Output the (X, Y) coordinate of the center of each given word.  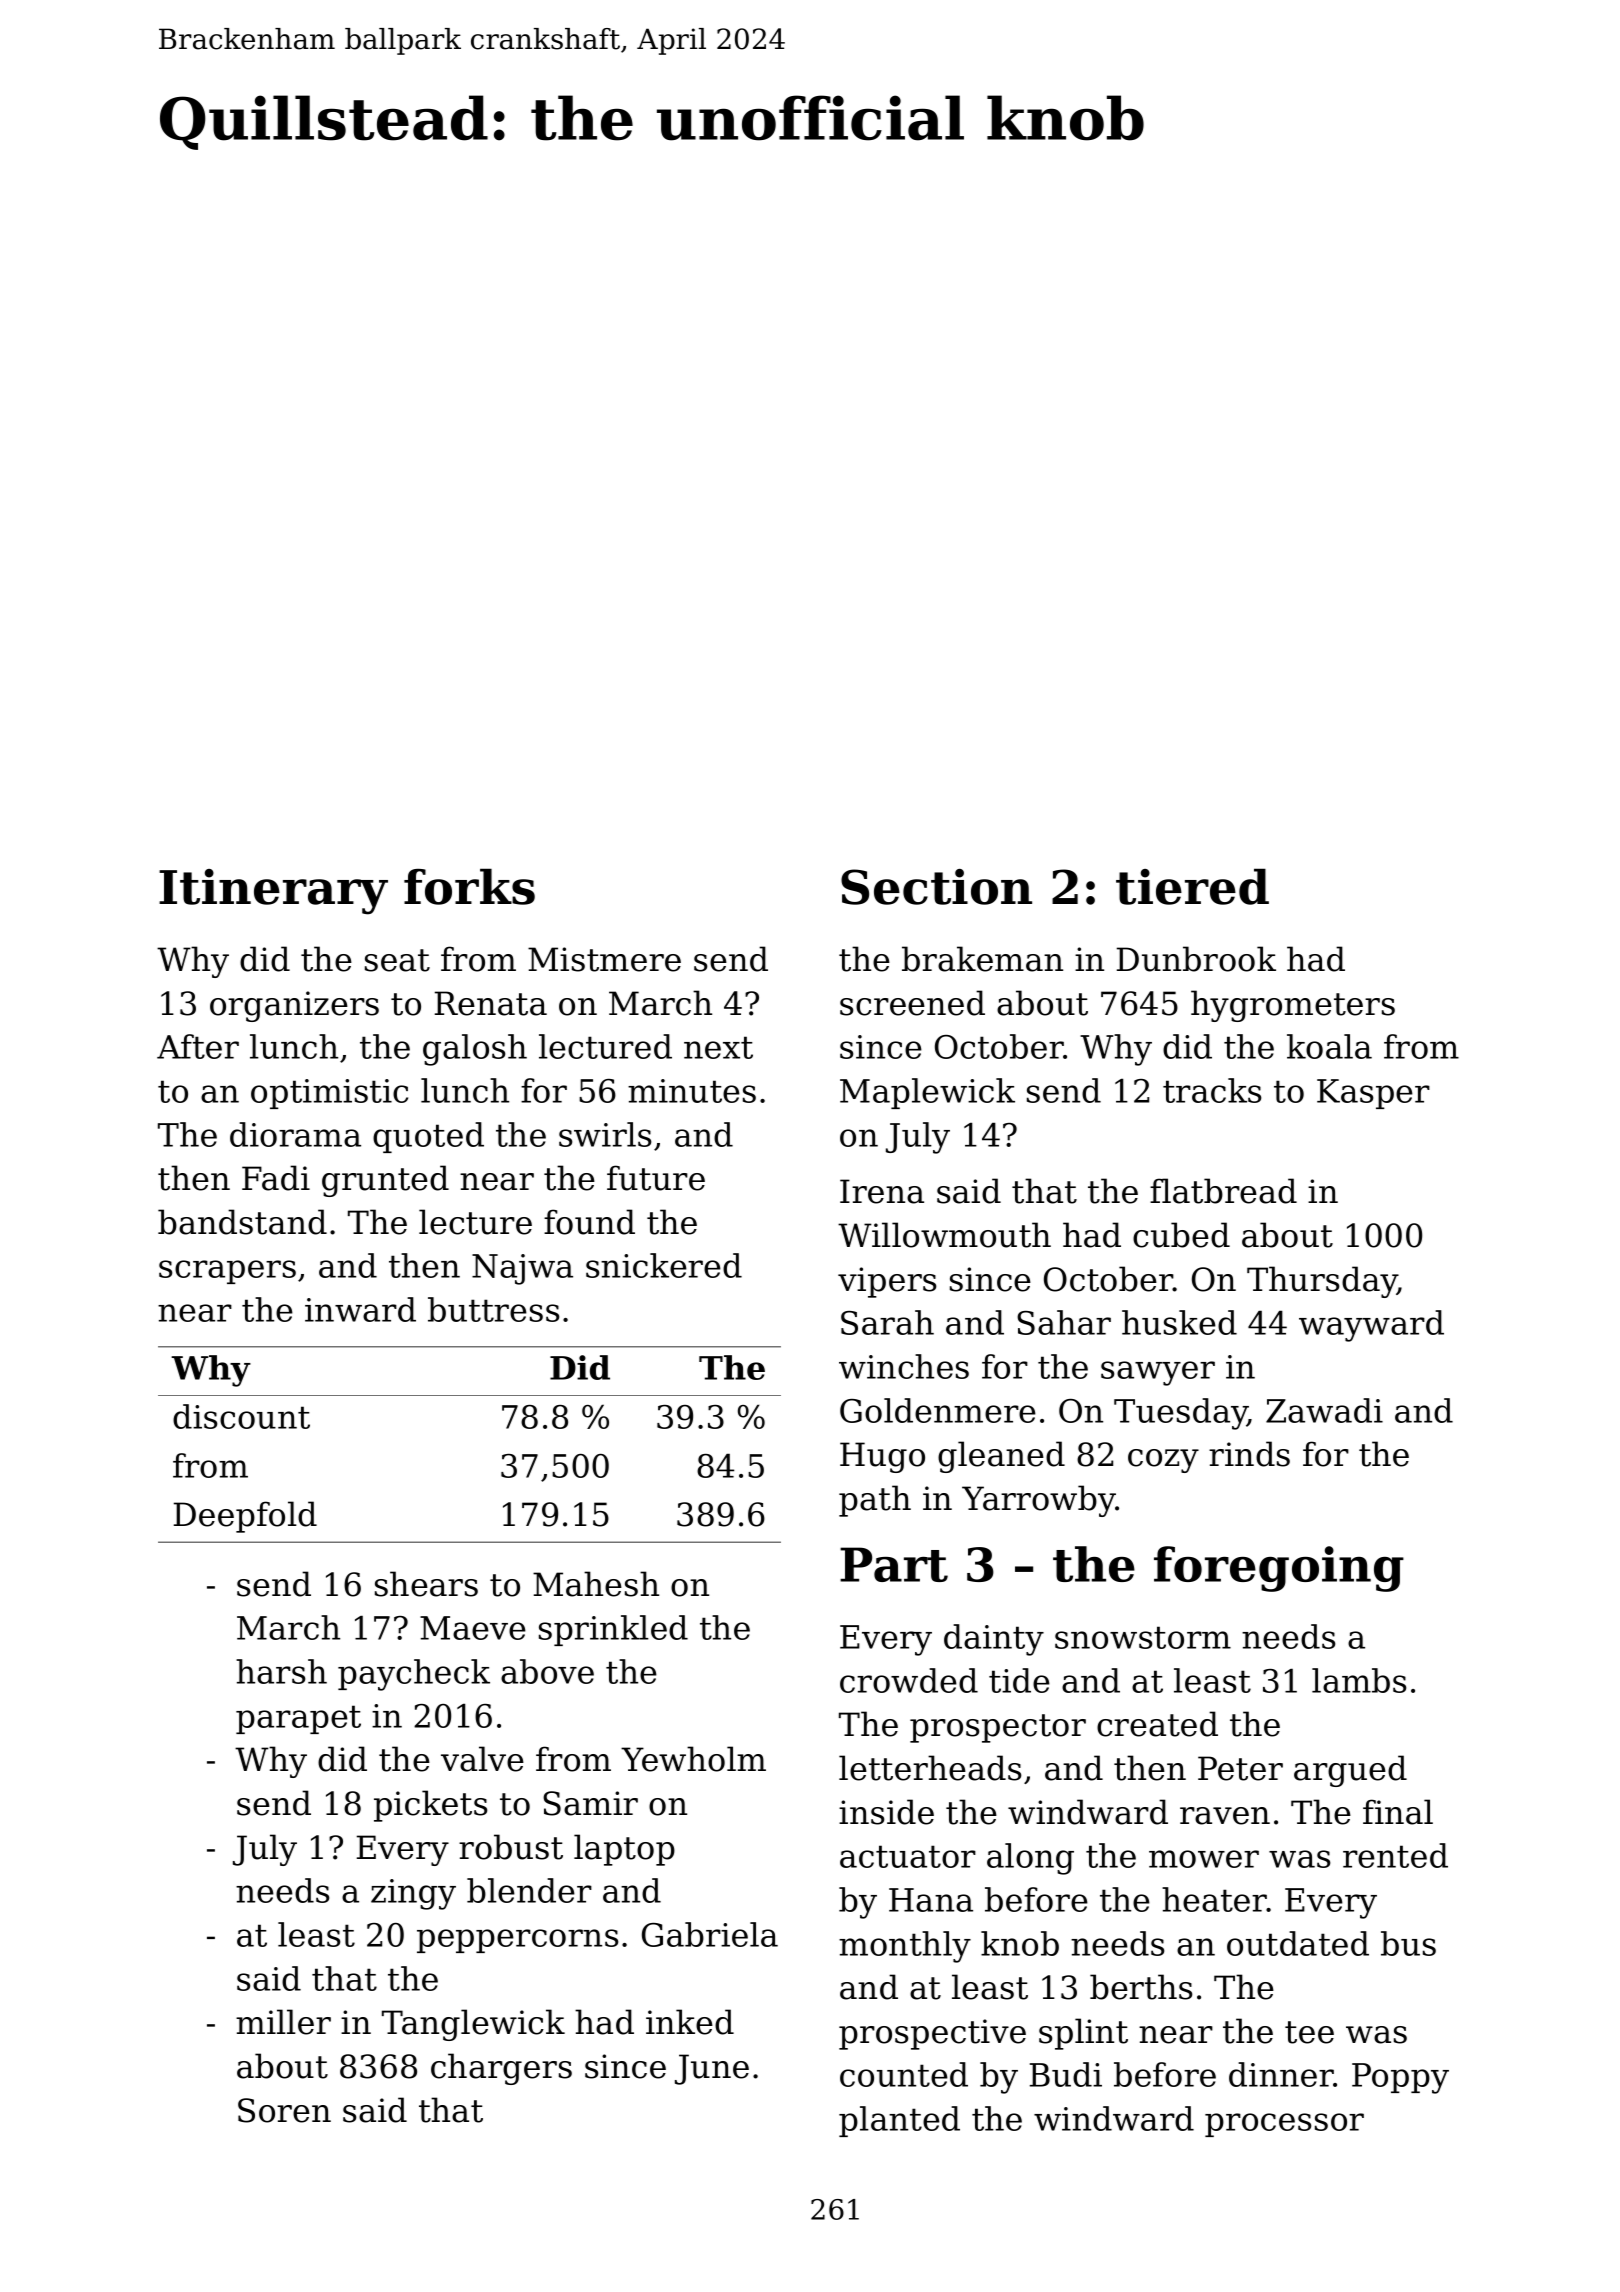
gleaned (1001, 1457)
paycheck (414, 1675)
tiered (1192, 887)
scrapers (227, 1272)
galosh (475, 1050)
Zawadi (1324, 1410)
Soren (284, 2110)
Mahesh (596, 1584)
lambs (1359, 1680)
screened (912, 1003)
